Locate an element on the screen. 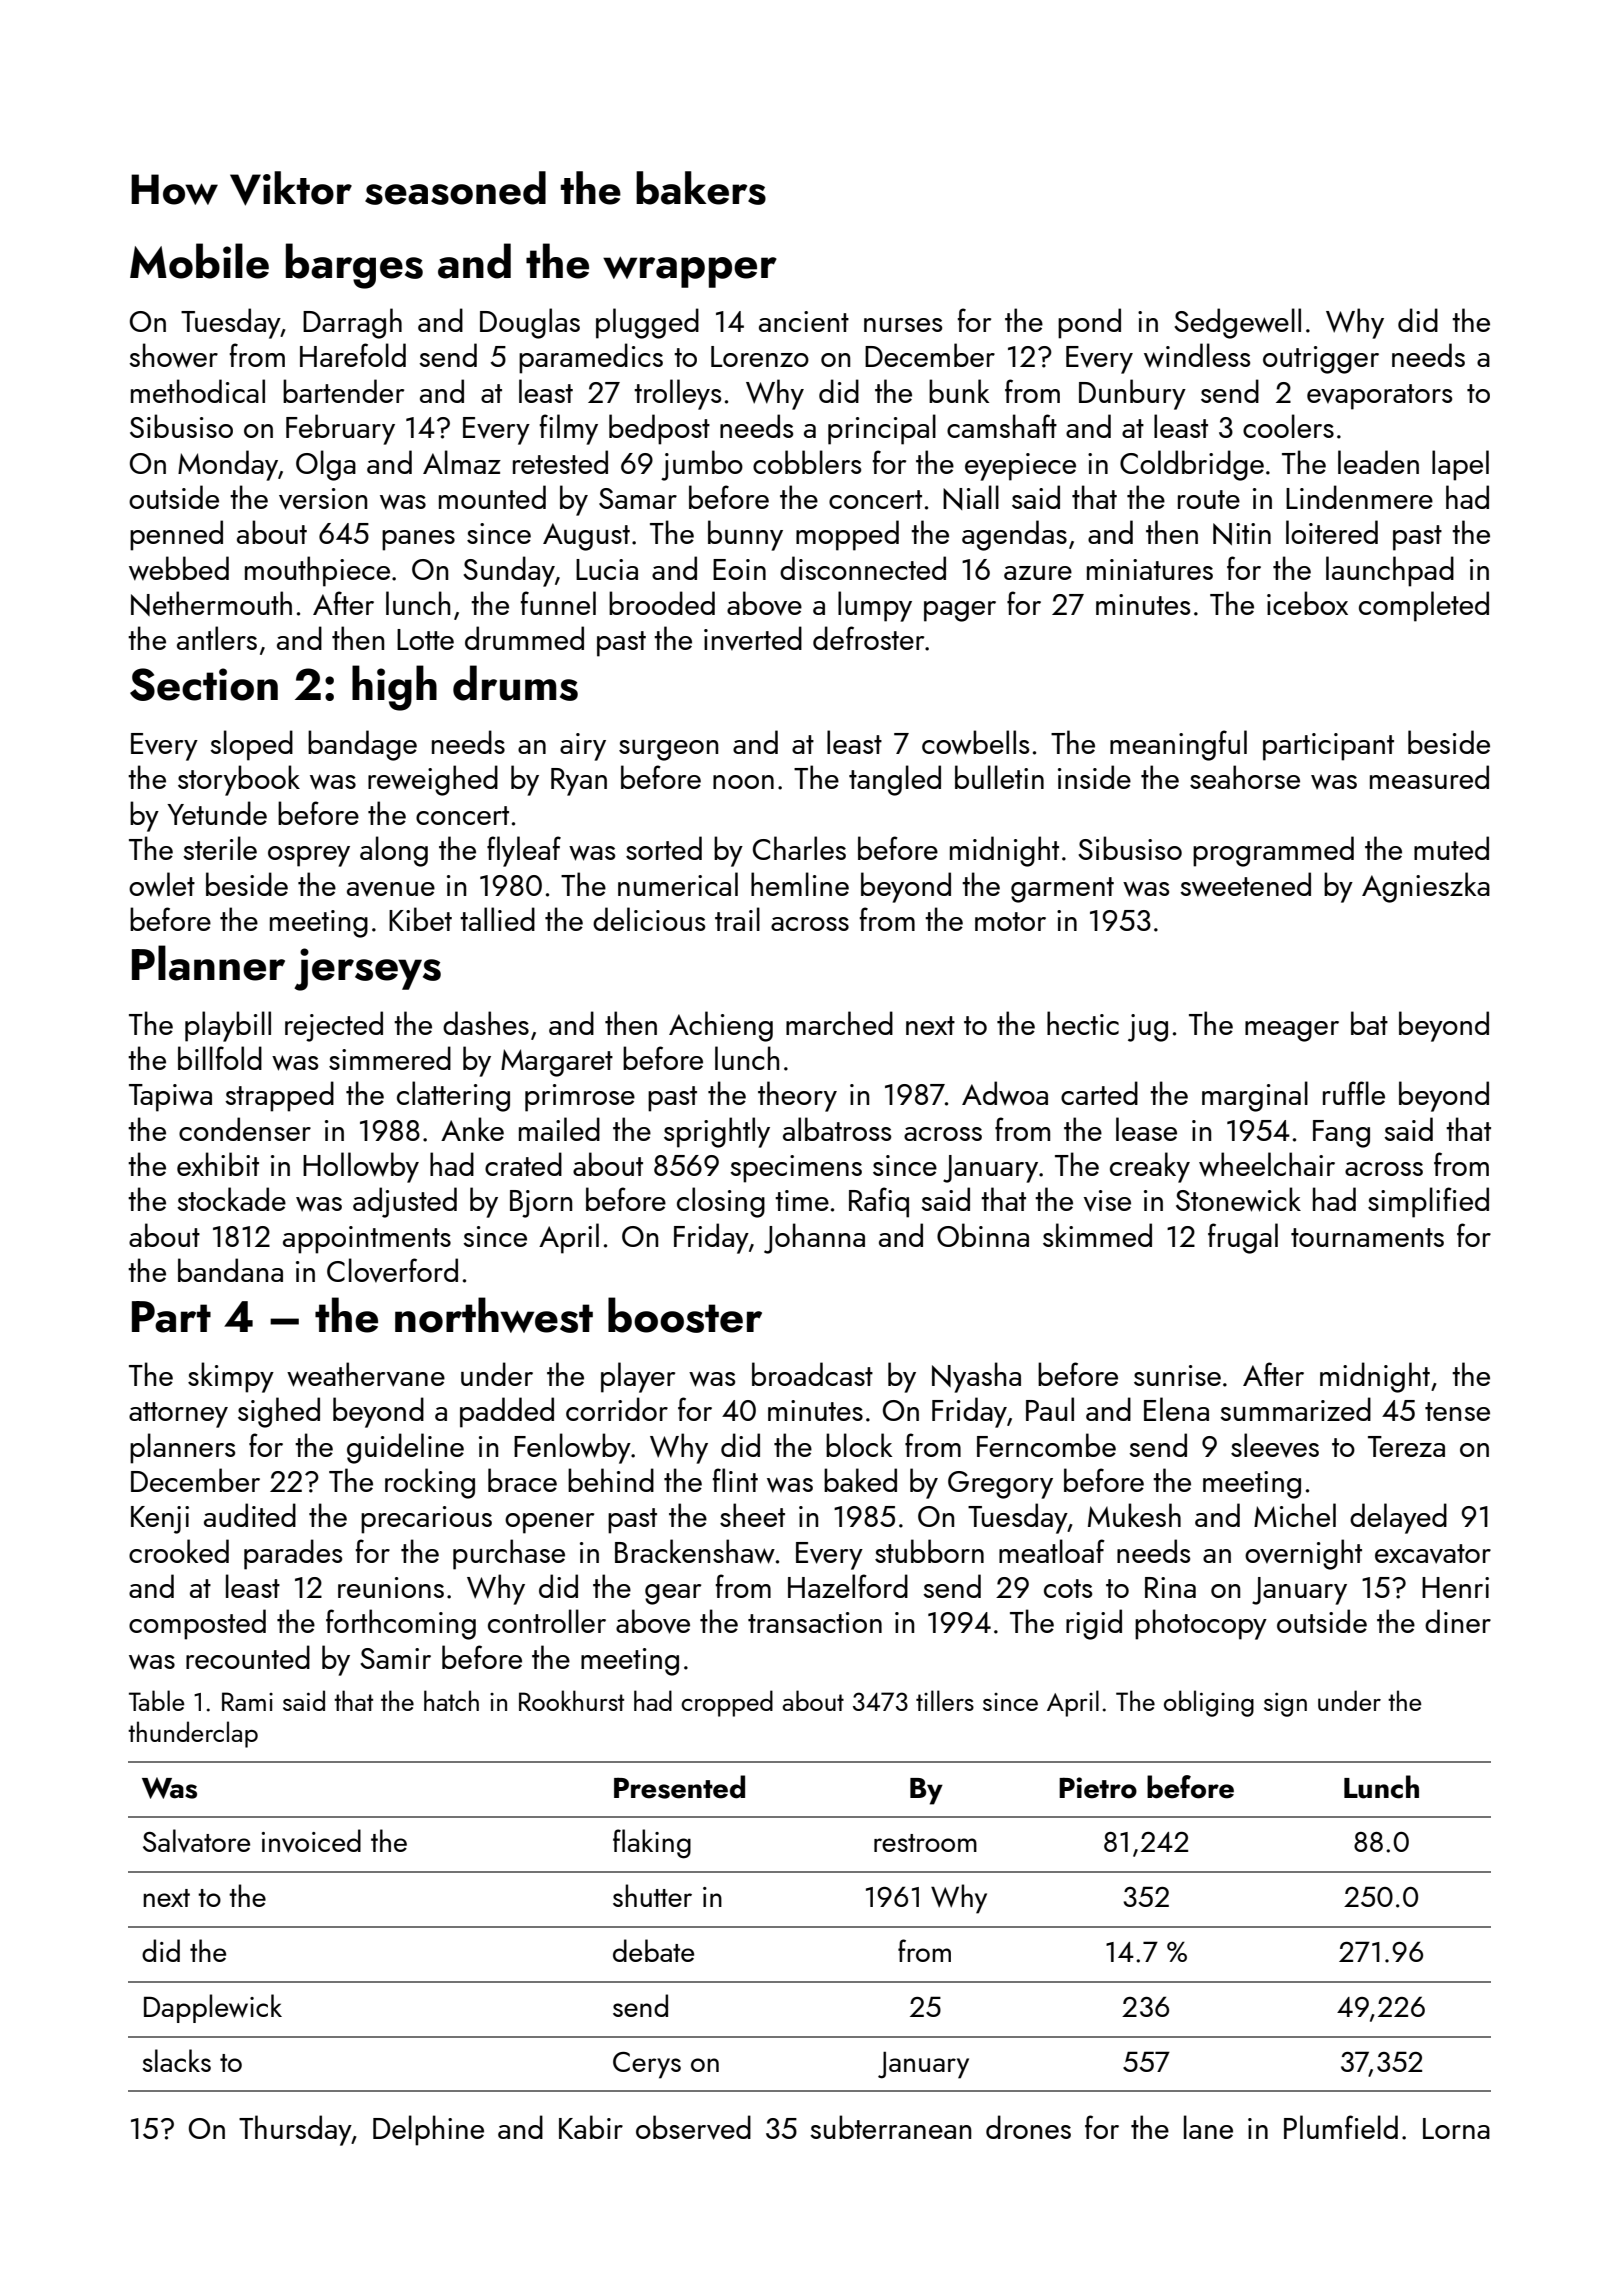 This screenshot has width=1620, height=2292. slacks is located at coordinates (176, 2060).
